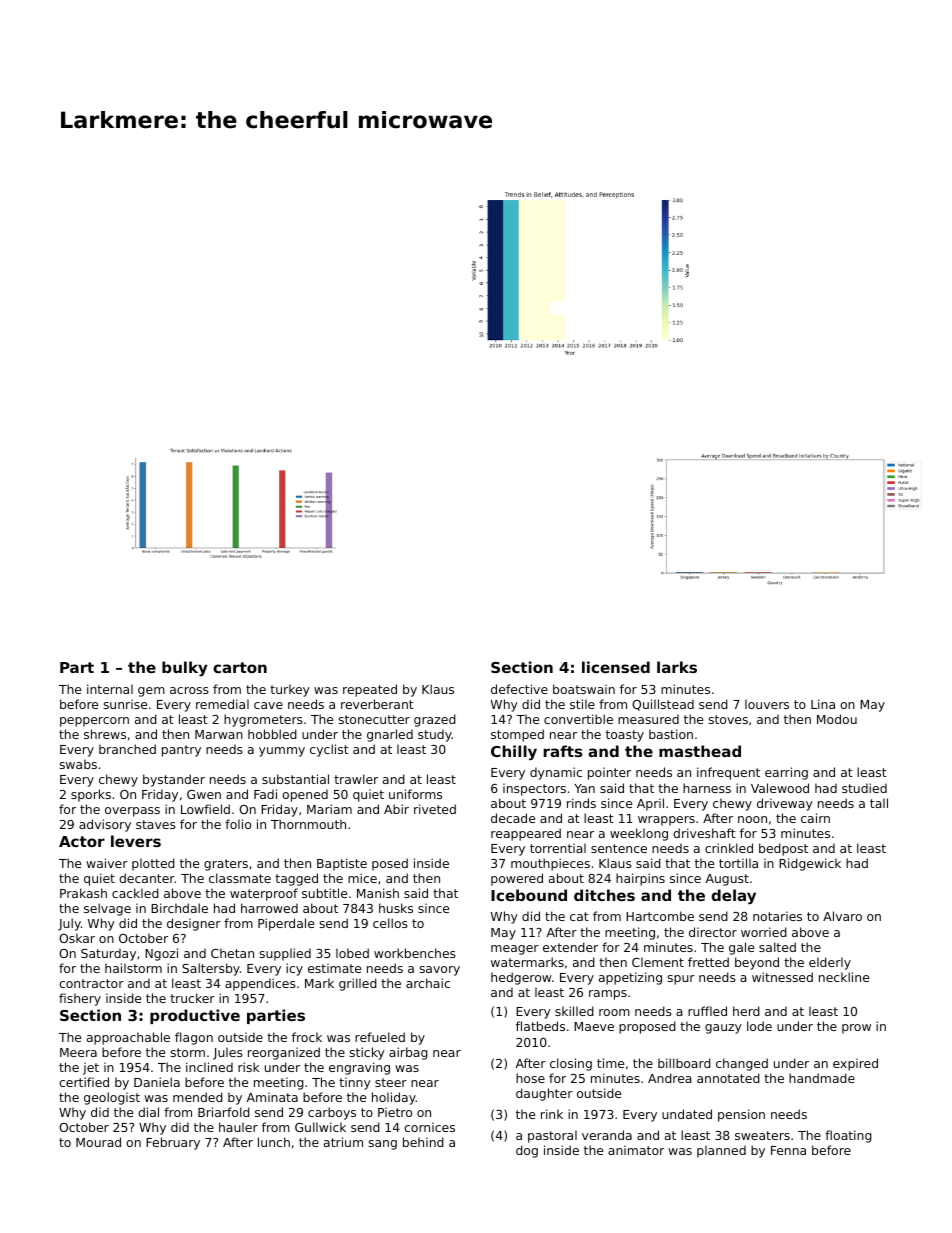 Image resolution: width=952 pixels, height=1233 pixels. Describe the element at coordinates (544, 1094) in the screenshot. I see `daughter` at that location.
